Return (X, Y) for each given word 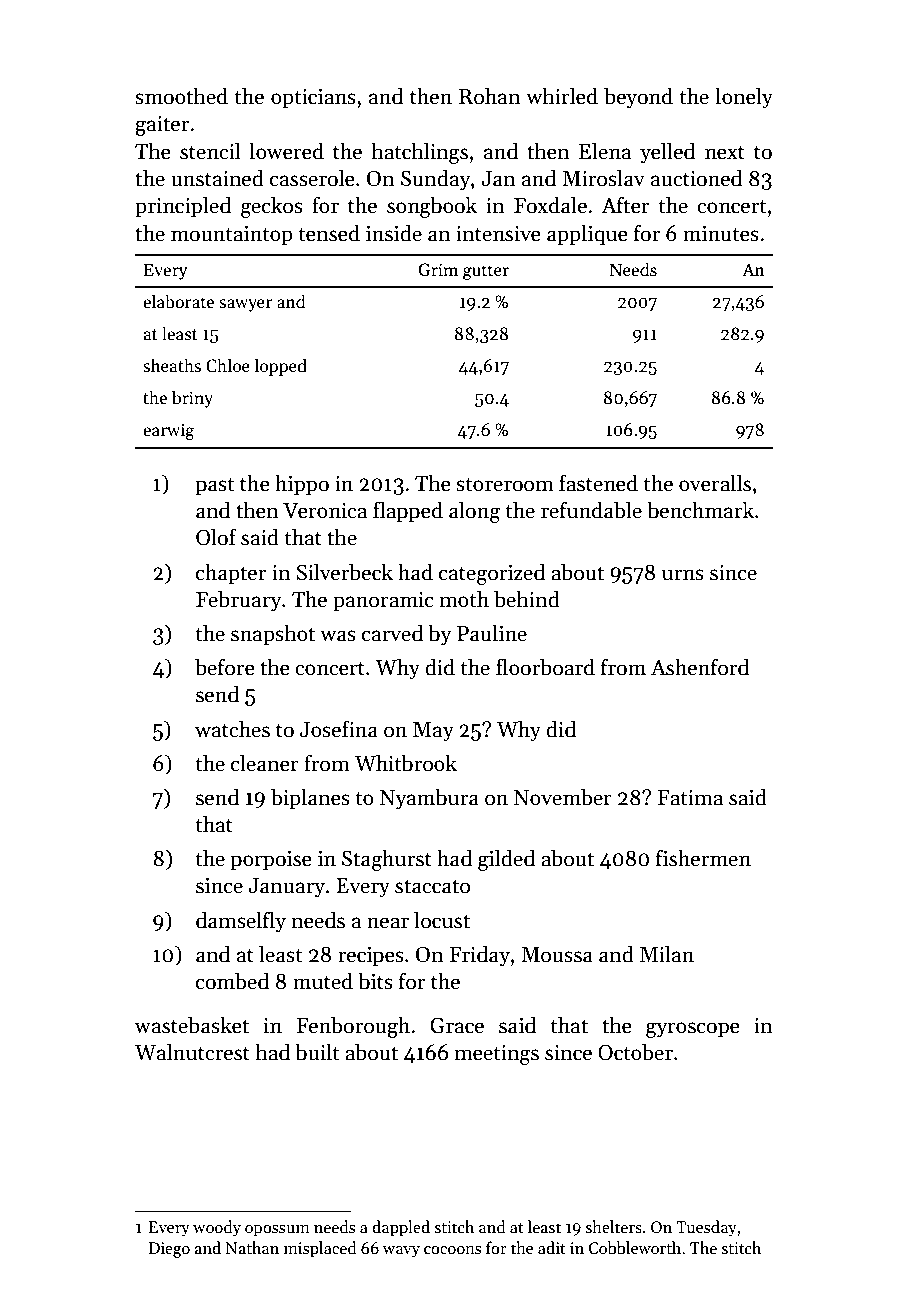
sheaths (172, 365)
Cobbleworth (635, 1248)
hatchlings (419, 153)
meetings (496, 1055)
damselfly (241, 922)
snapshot (273, 635)
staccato (432, 886)
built (317, 1052)
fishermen (703, 858)
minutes (721, 233)
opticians (313, 98)
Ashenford (700, 667)
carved (392, 633)
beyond (638, 98)
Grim (438, 270)
